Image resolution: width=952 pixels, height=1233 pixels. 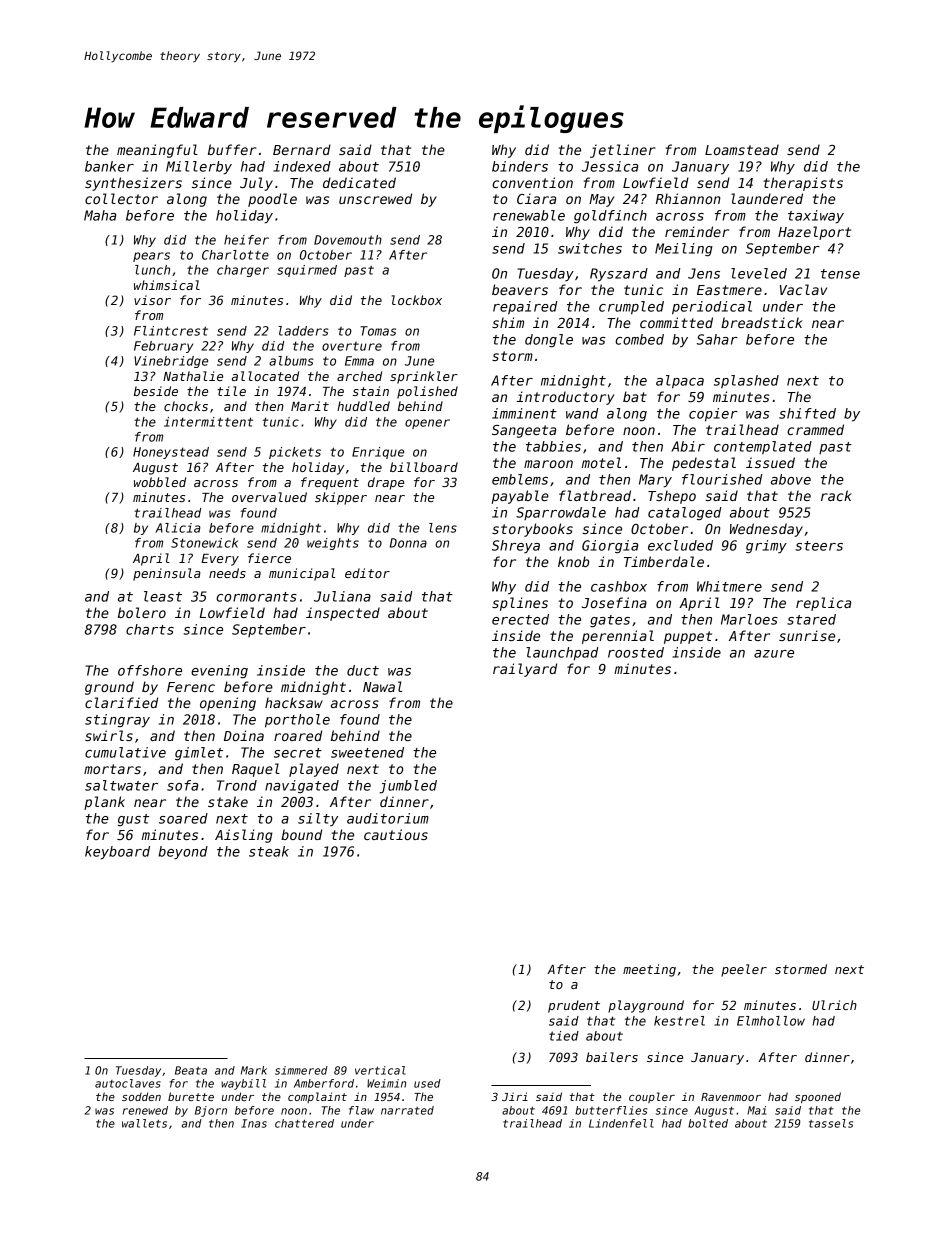 I want to click on therapists, so click(x=803, y=184).
